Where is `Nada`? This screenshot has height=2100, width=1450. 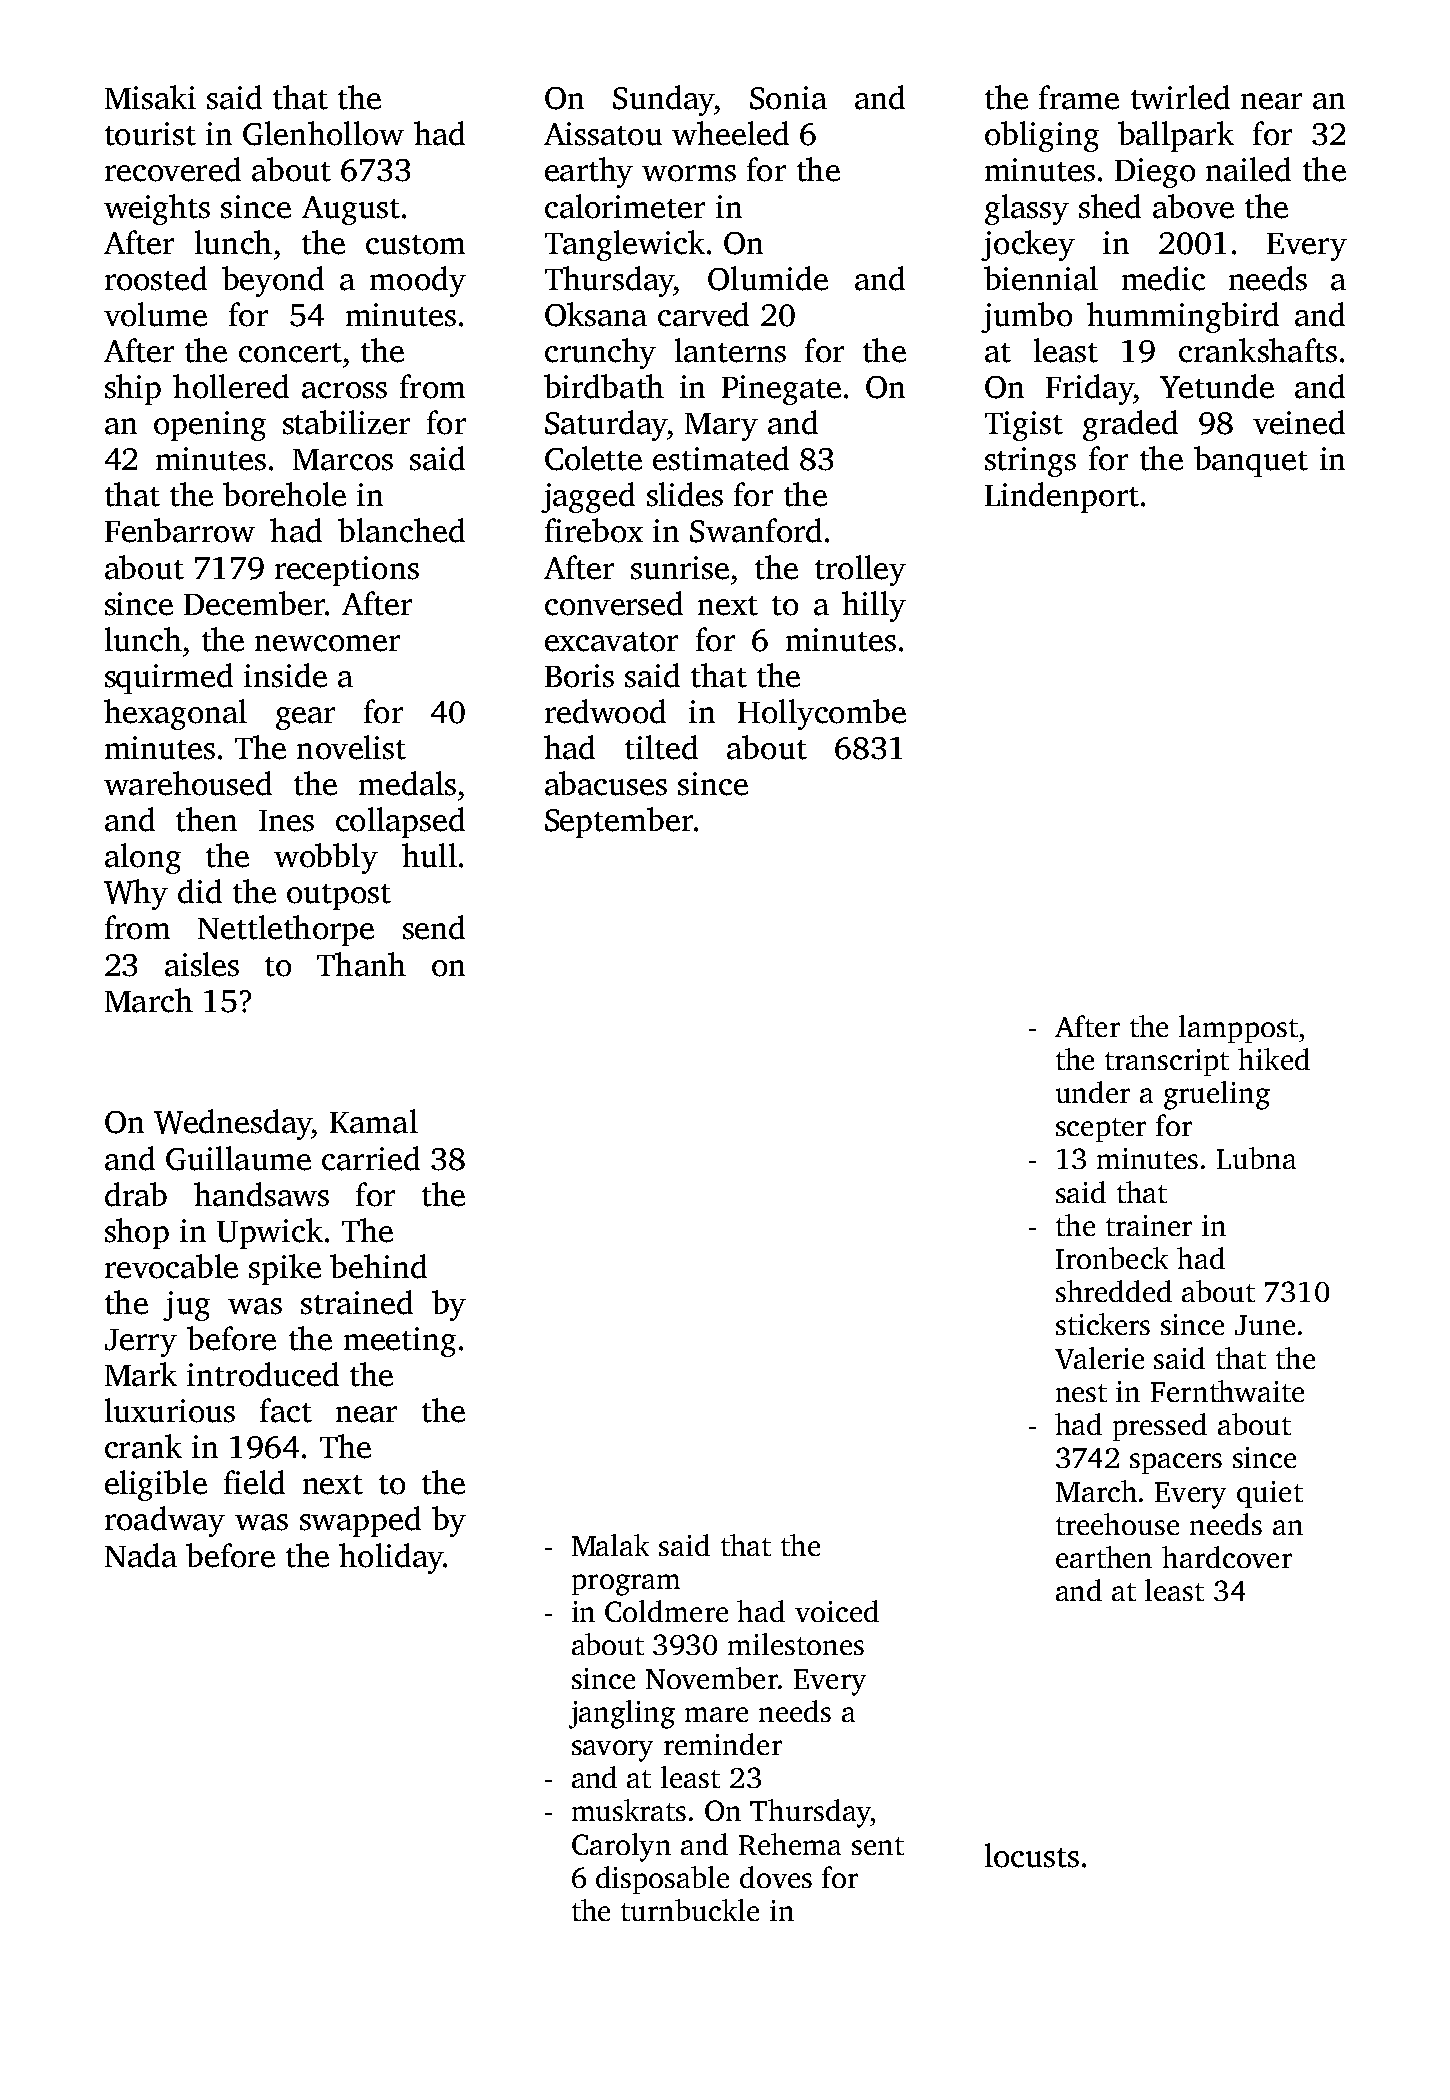
Nada is located at coordinates (141, 1555).
